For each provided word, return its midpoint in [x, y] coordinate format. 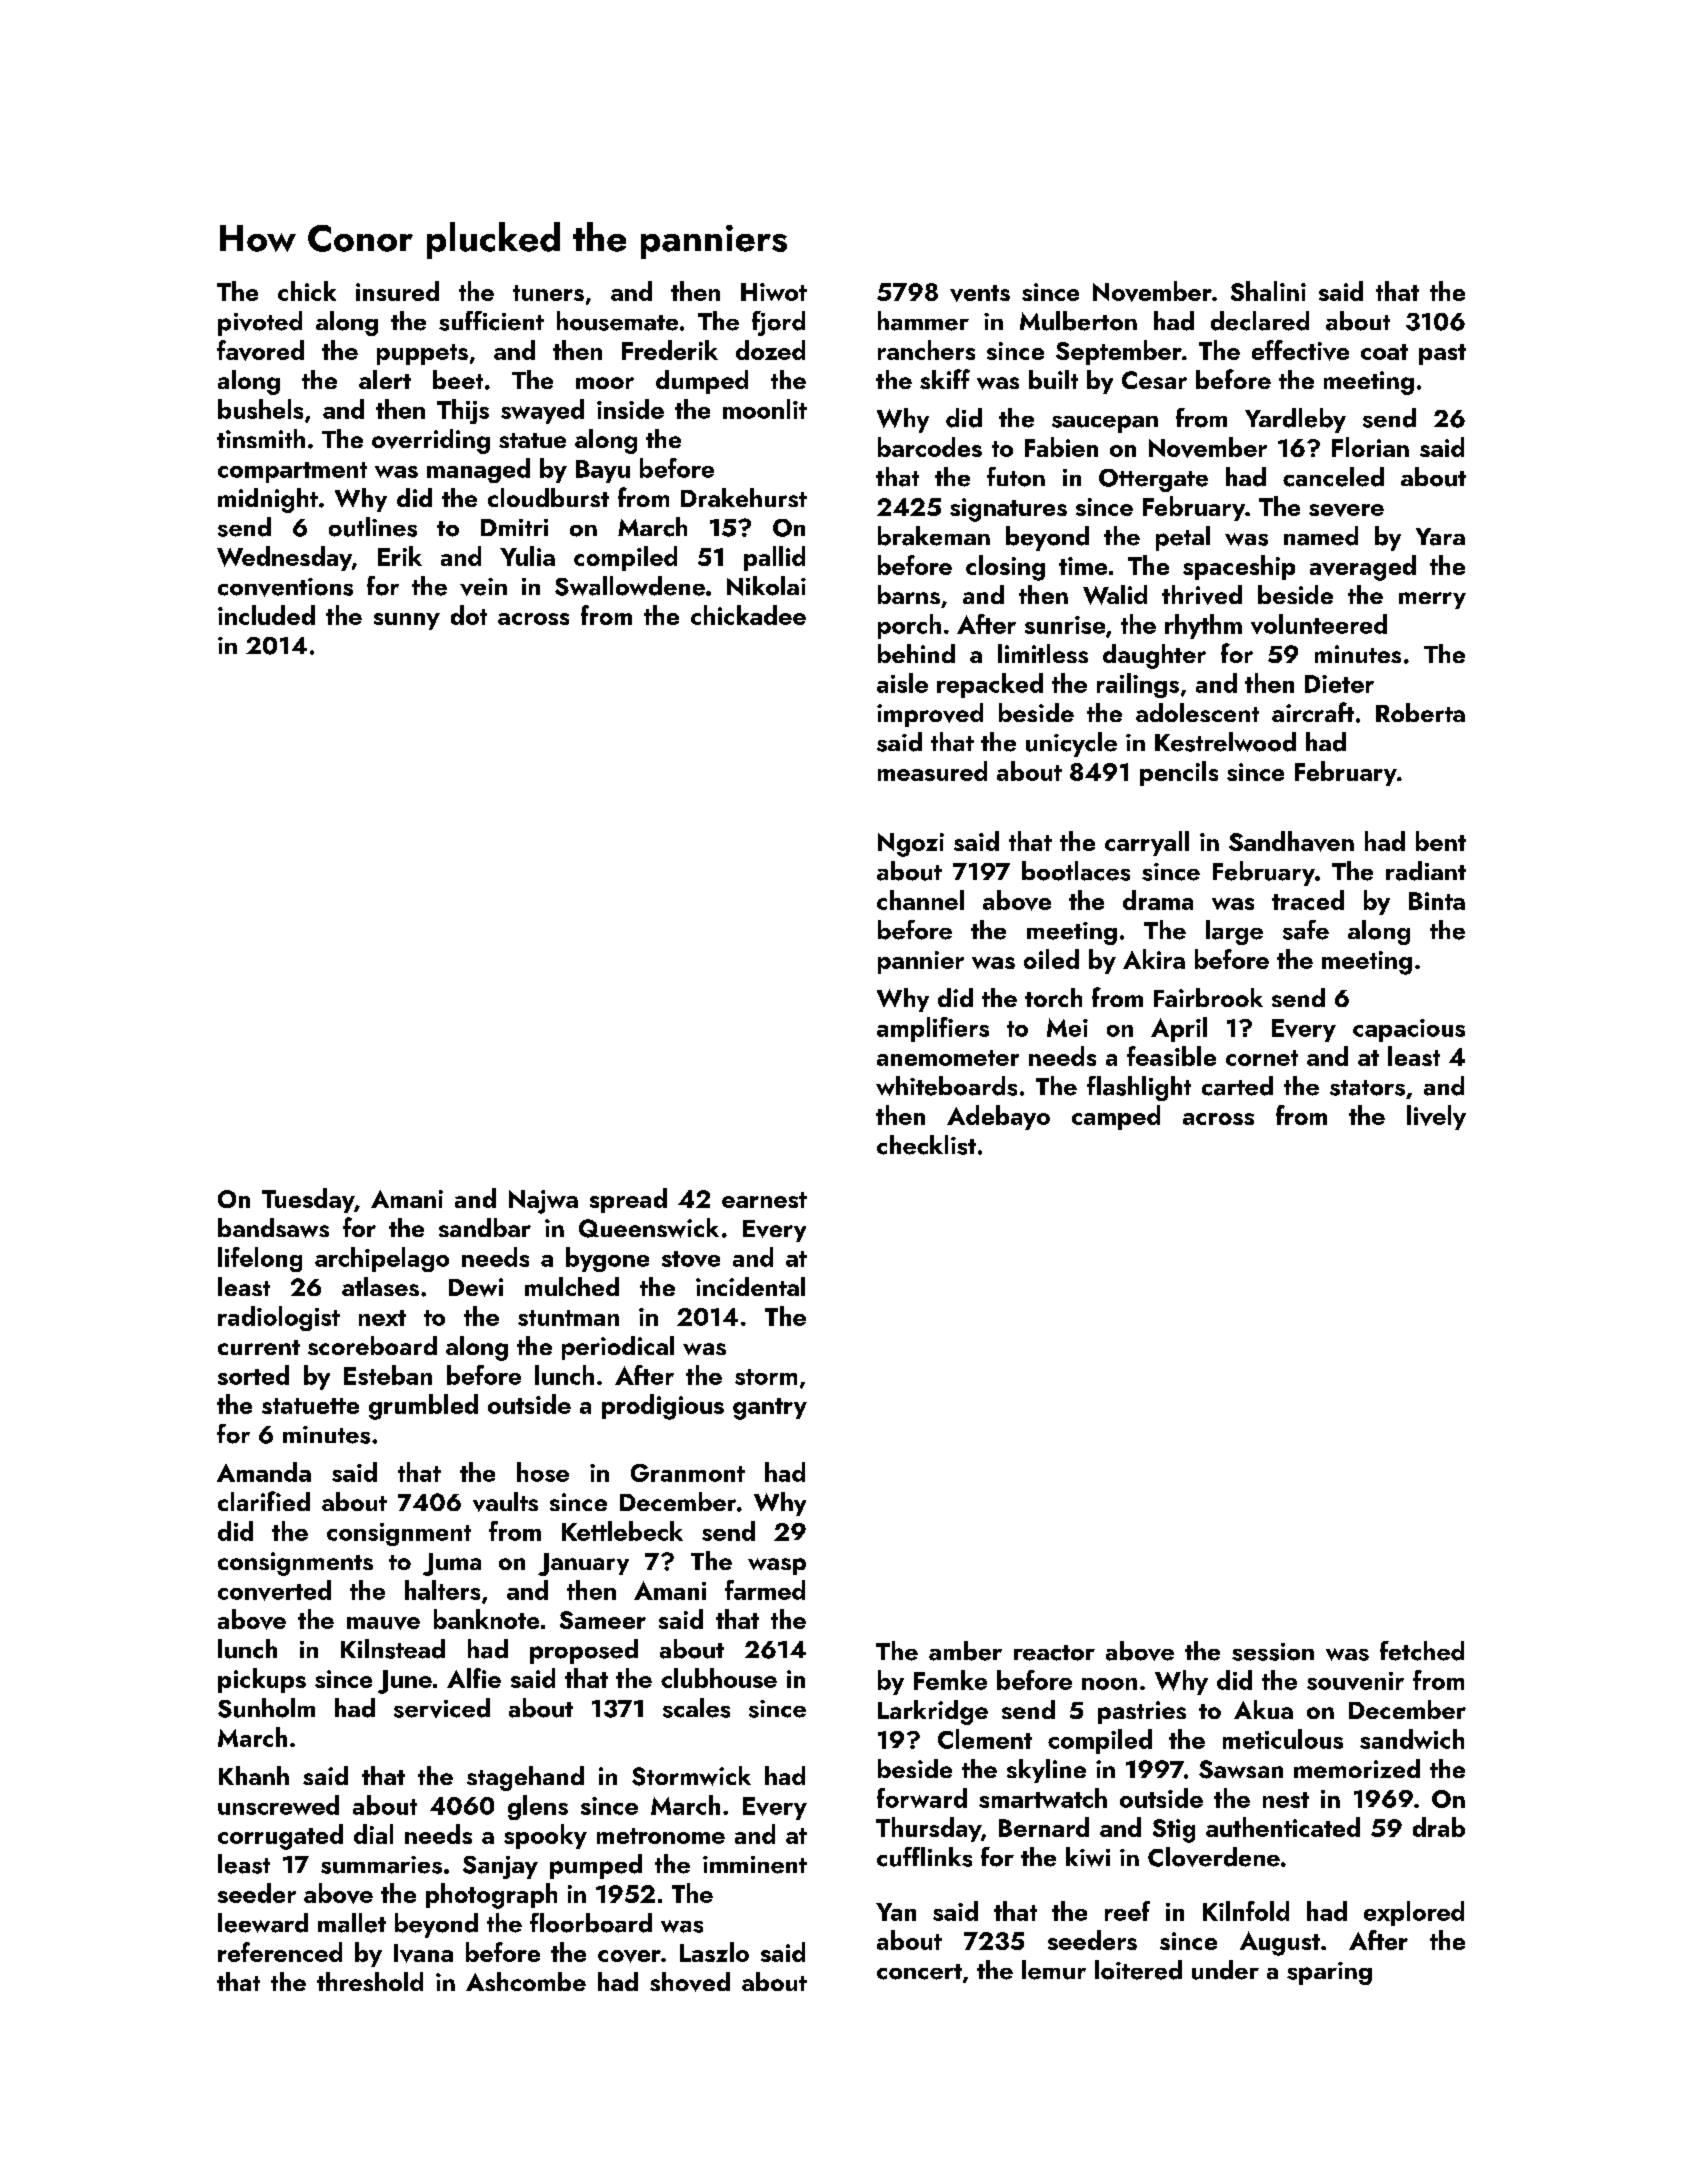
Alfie [474, 1678]
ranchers [926, 350]
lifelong [260, 1259]
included [266, 615]
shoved [690, 1982]
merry [1432, 600]
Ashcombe [526, 1981]
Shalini [1268, 291]
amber [965, 1651]
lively [1436, 1117]
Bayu [603, 471]
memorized [1357, 1768]
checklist [926, 1145]
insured [397, 291]
